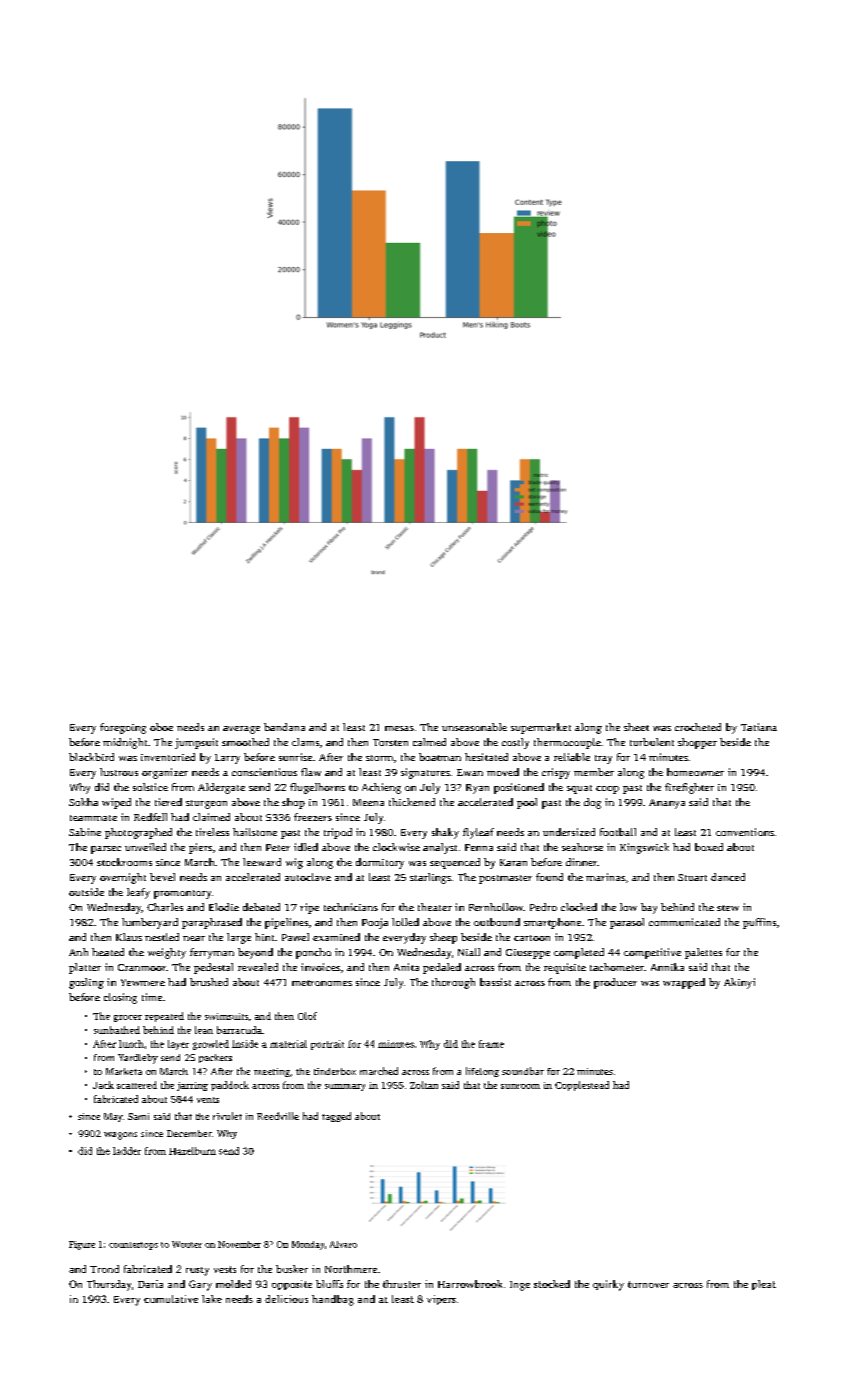  What do you see at coordinates (311, 772) in the page?
I see `flaw` at bounding box center [311, 772].
